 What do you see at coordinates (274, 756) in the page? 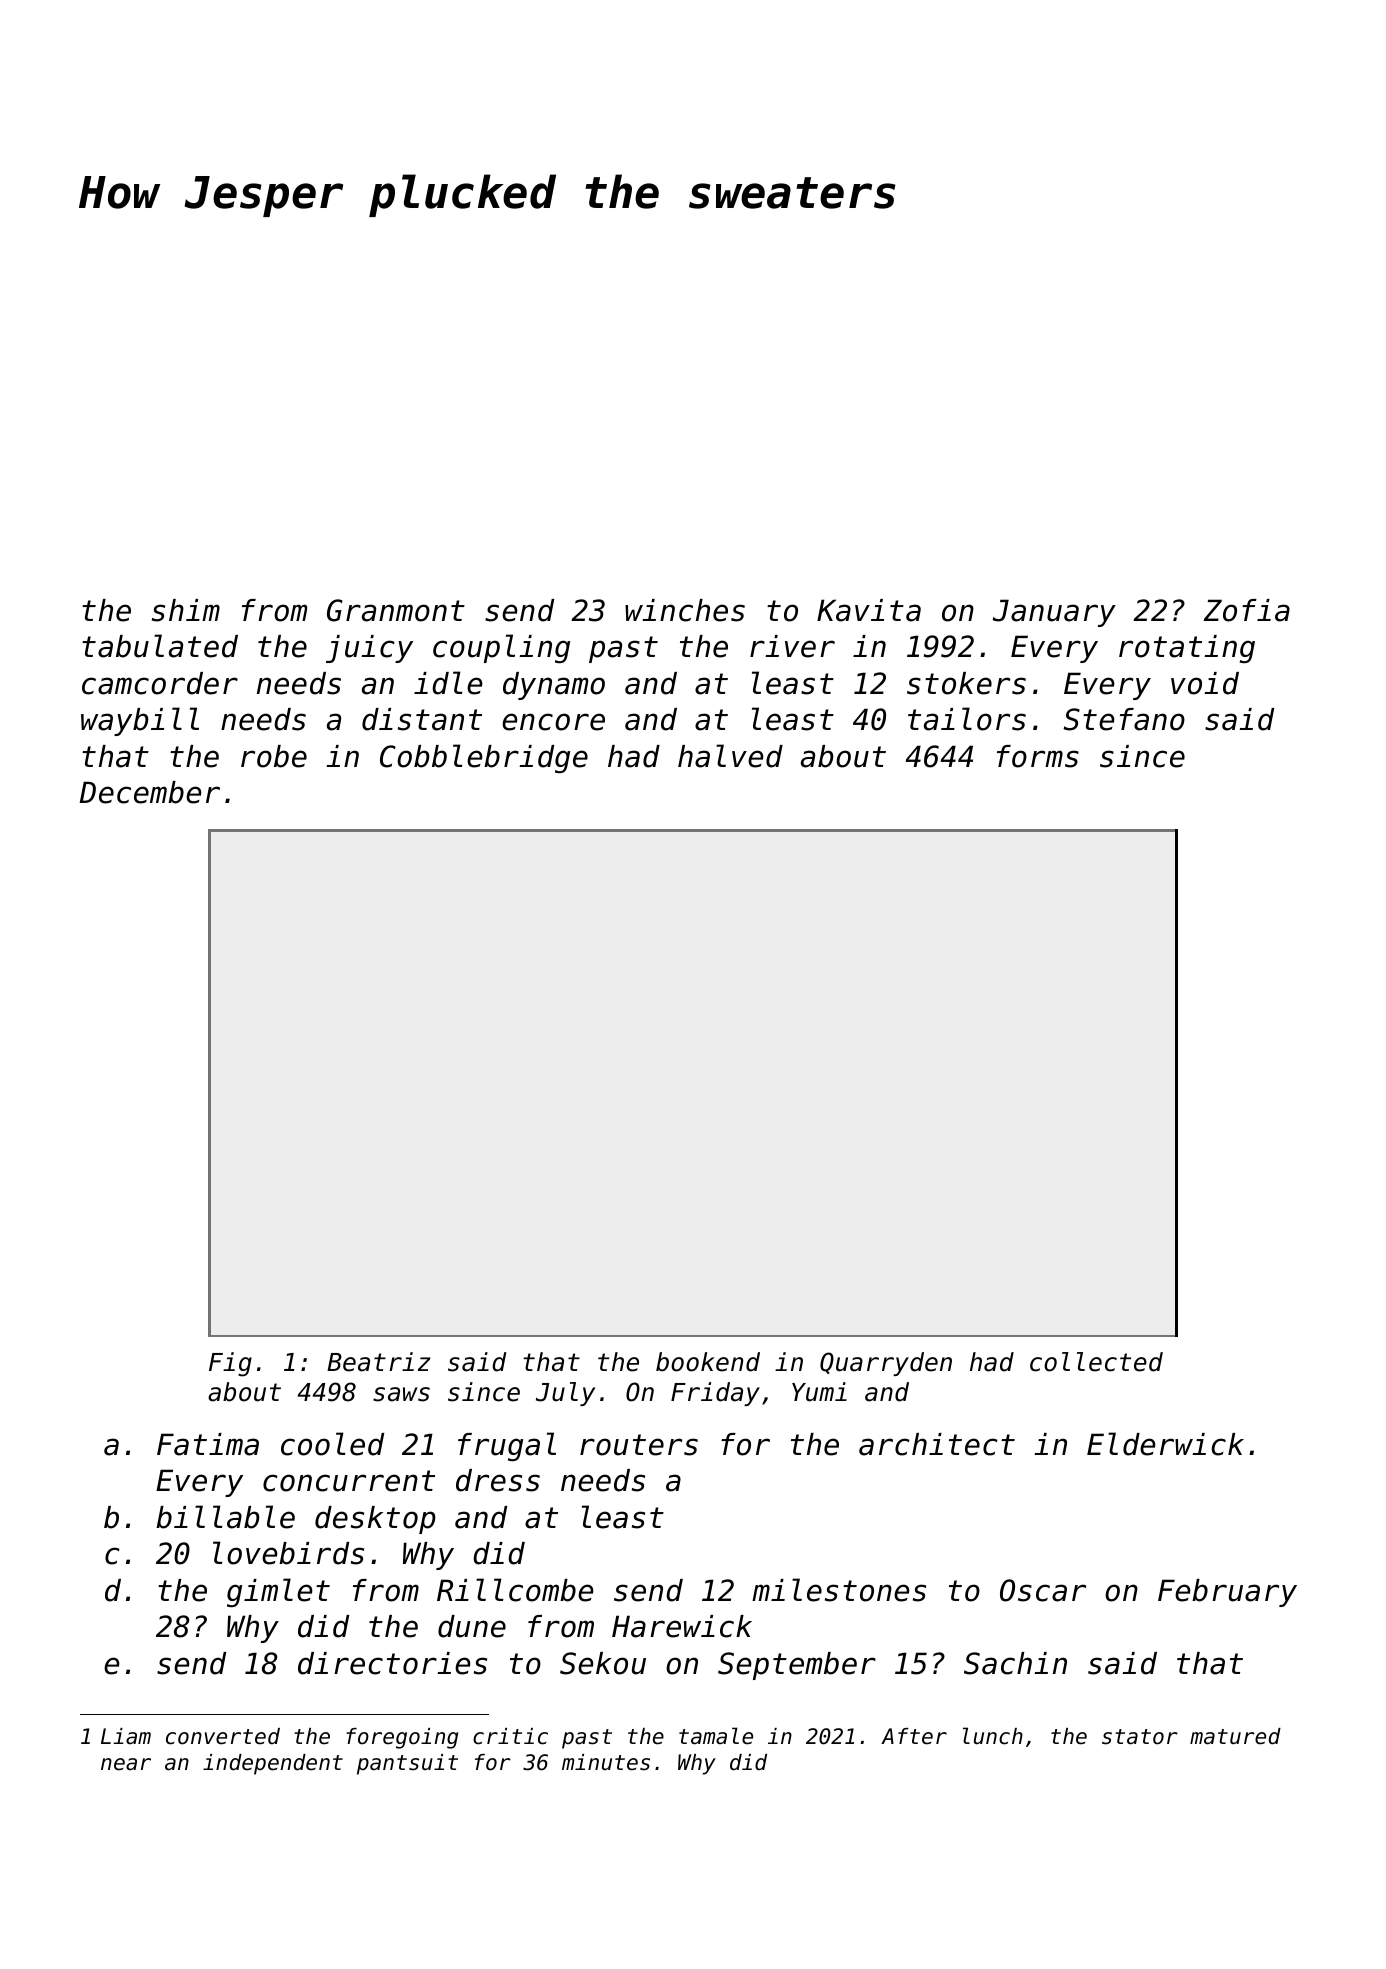
I see `robe` at bounding box center [274, 756].
